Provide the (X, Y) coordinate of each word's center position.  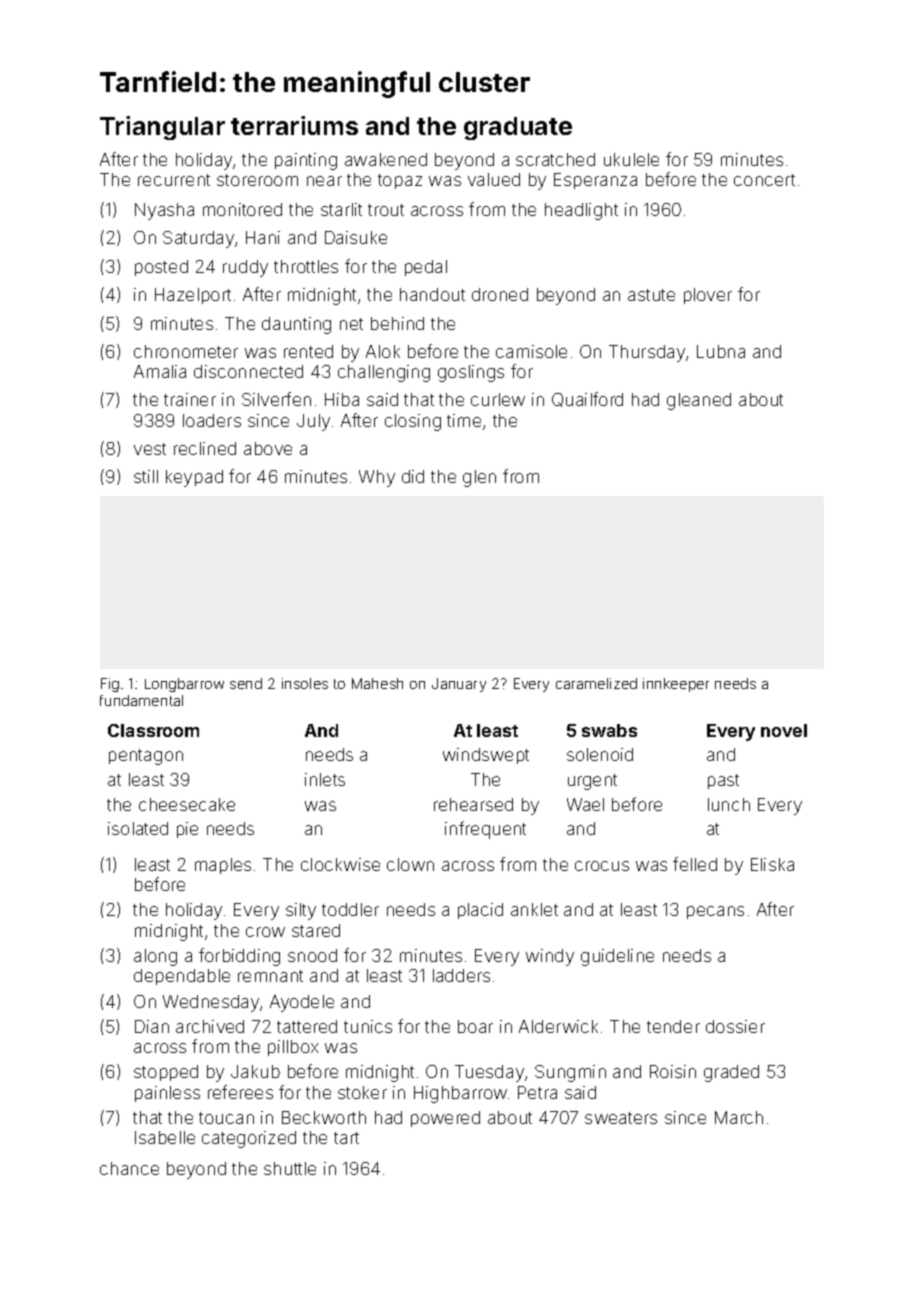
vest (150, 449)
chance (129, 1168)
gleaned (699, 401)
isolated (138, 828)
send (246, 683)
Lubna (721, 351)
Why (377, 478)
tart (346, 1138)
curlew (498, 399)
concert (764, 180)
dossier (735, 1026)
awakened (386, 159)
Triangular (162, 128)
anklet (534, 909)
